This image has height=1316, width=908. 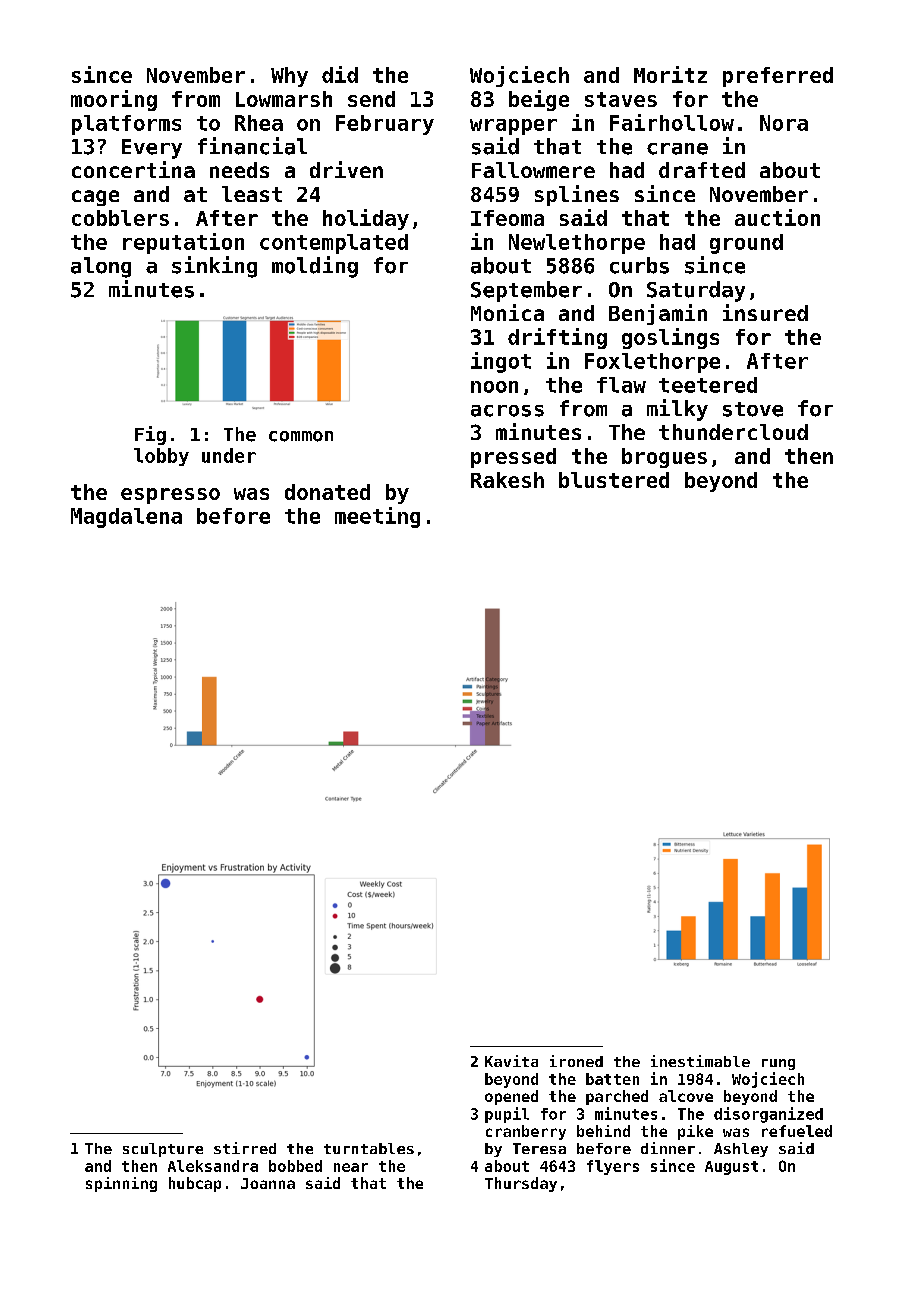 I want to click on meeting, so click(x=377, y=517).
